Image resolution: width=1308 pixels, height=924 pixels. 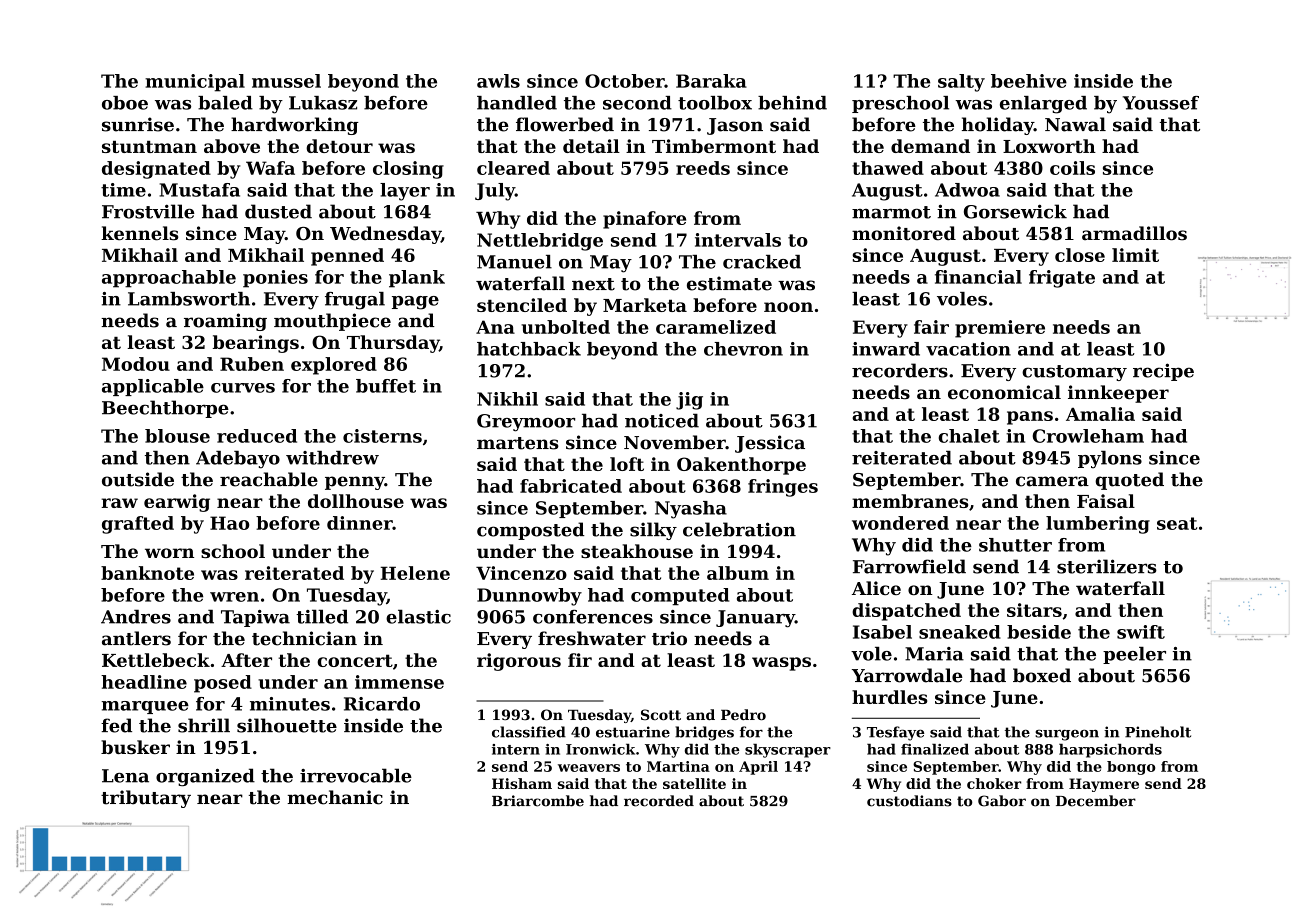 I want to click on Nikhil, so click(x=507, y=399).
